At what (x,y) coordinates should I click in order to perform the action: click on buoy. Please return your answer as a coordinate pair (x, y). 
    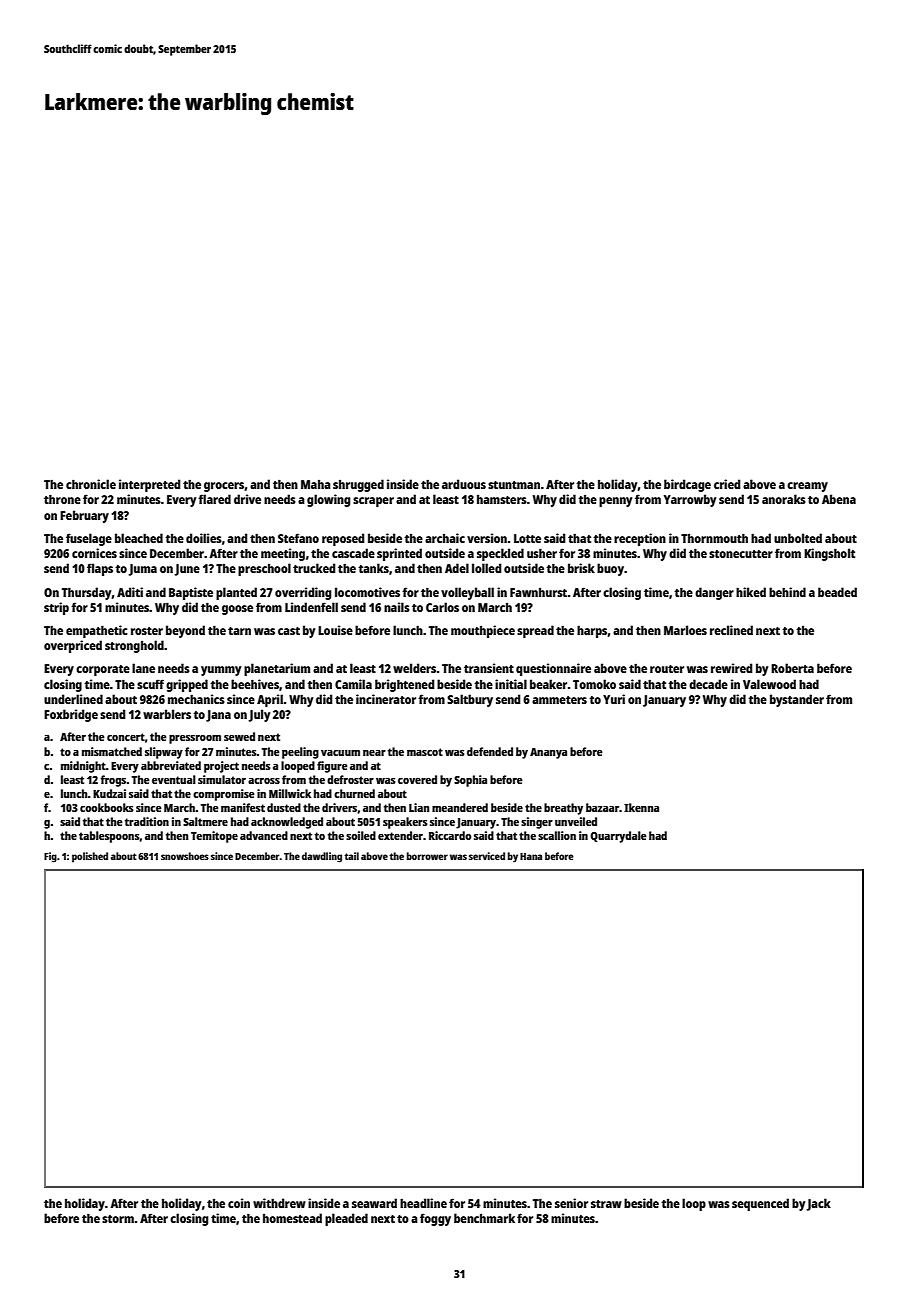
    Looking at the image, I should click on (610, 569).
